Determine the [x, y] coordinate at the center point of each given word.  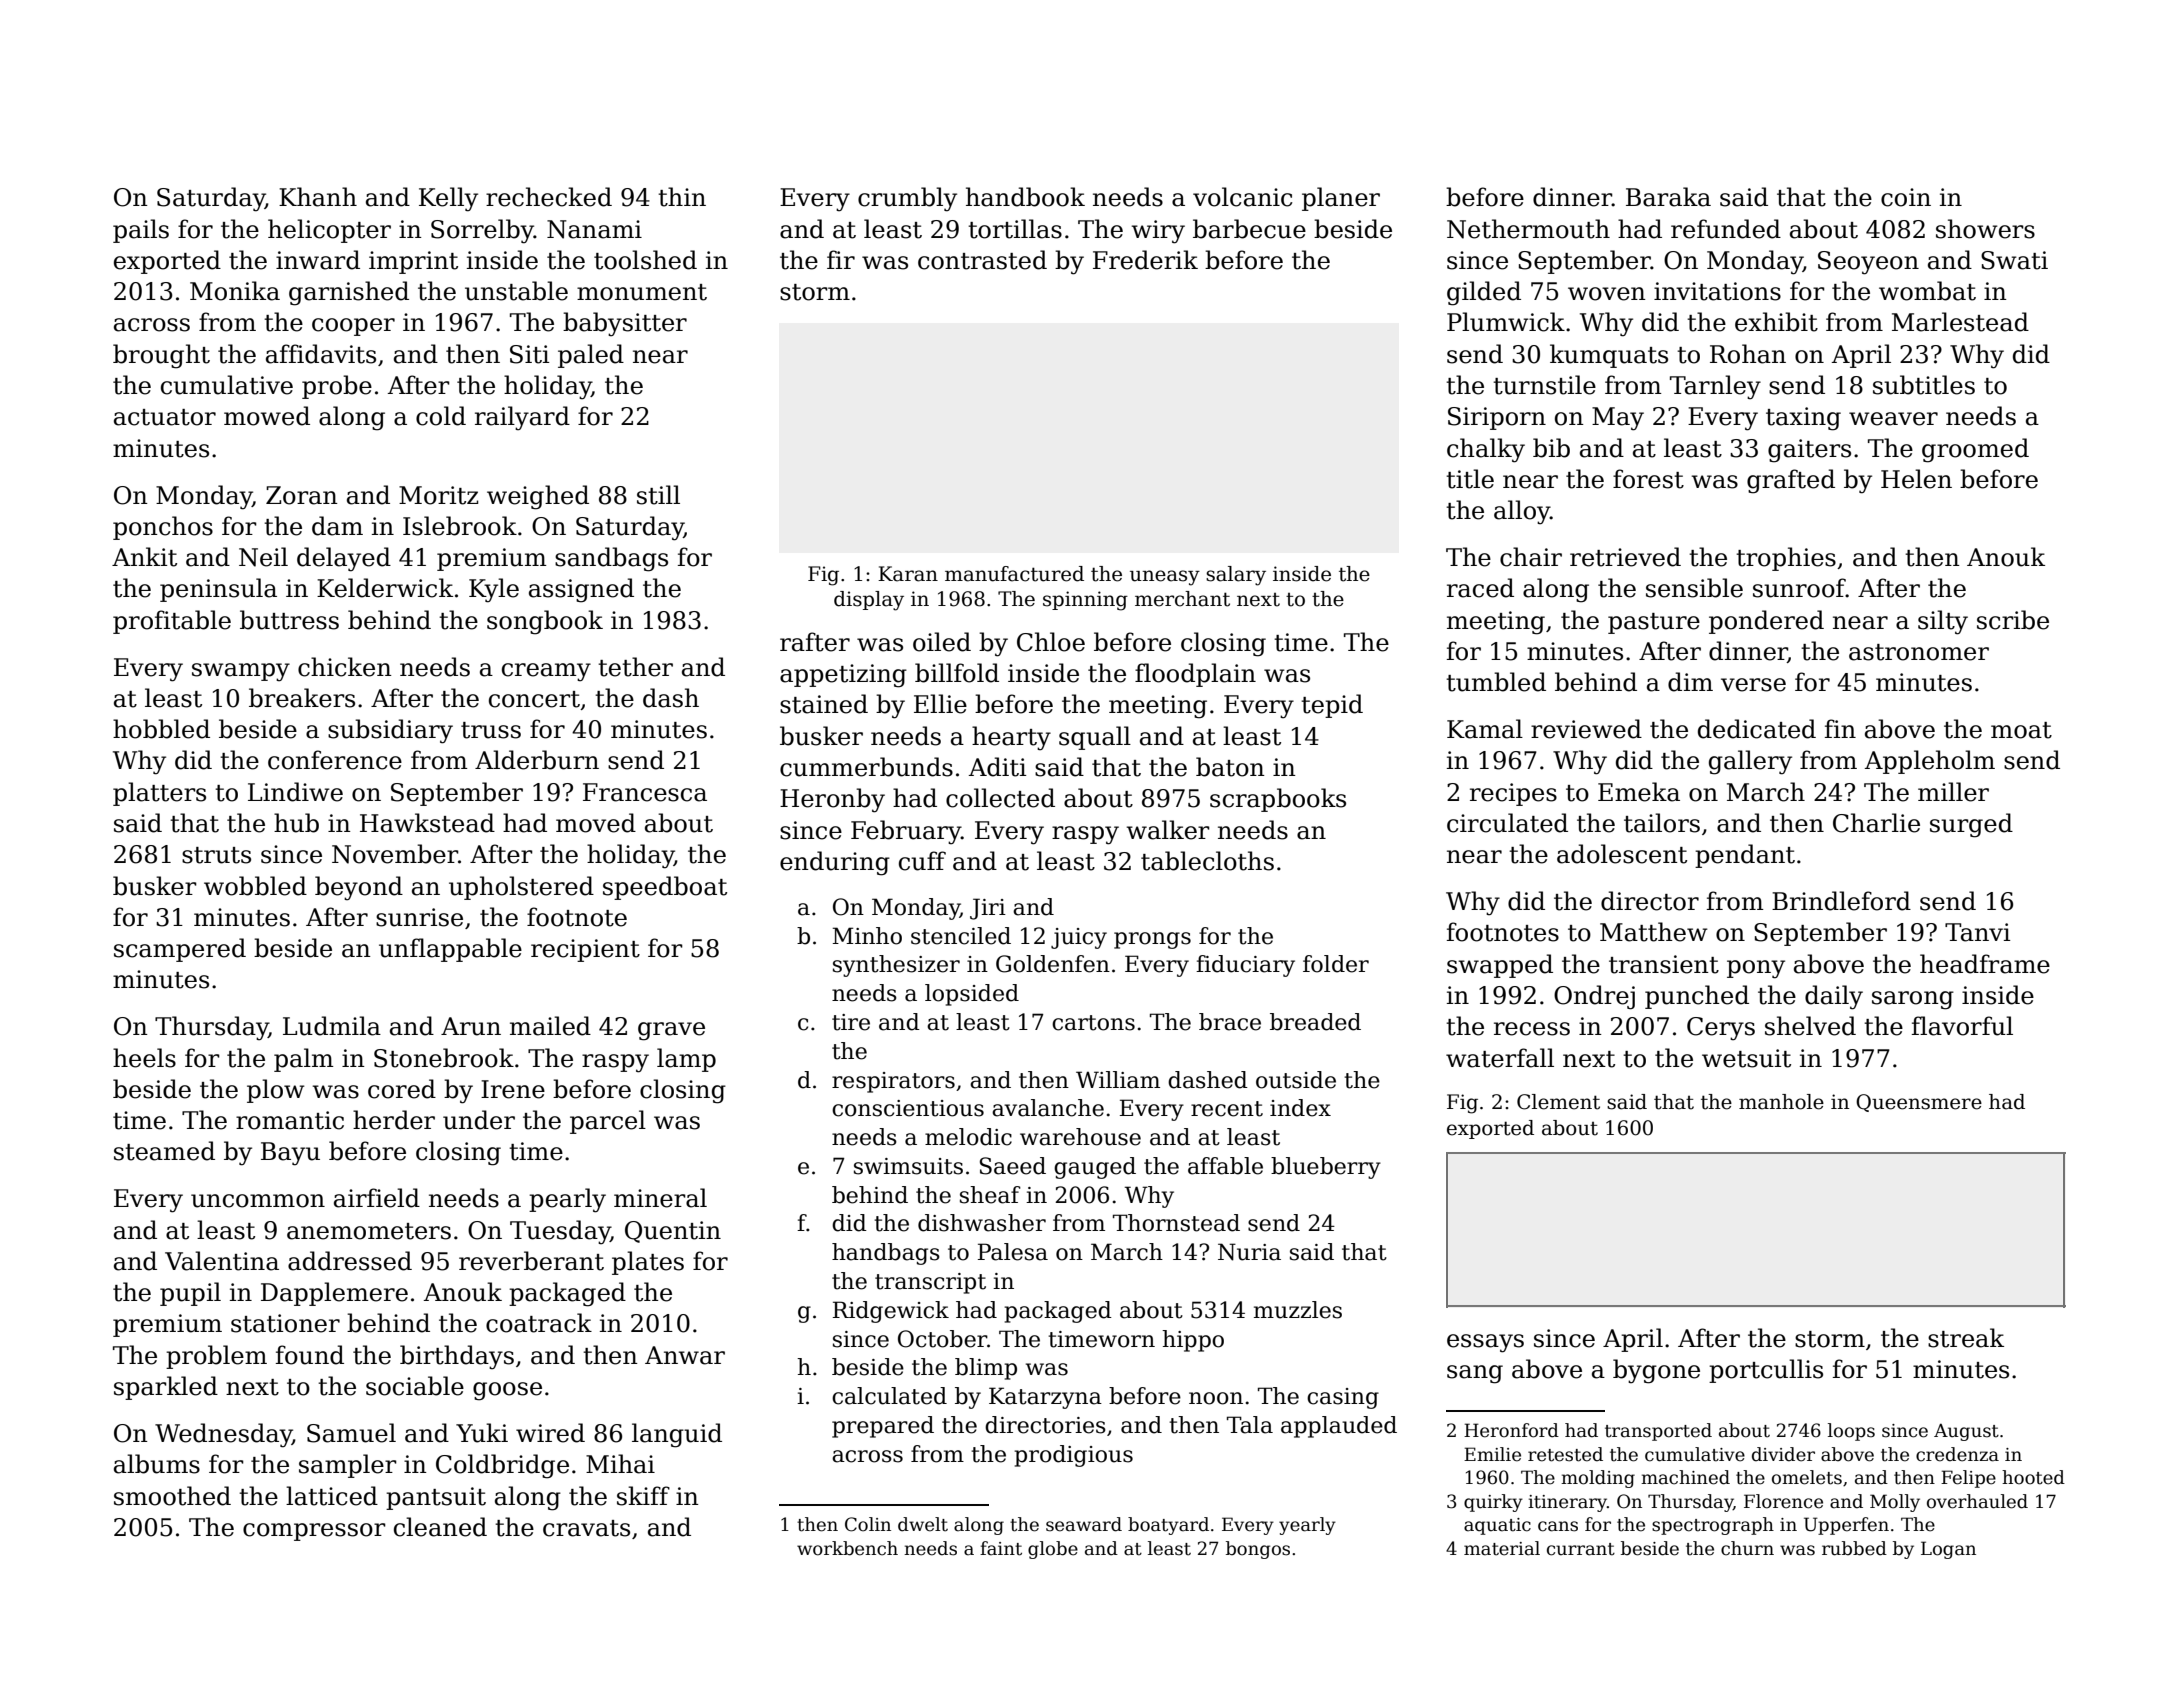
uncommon [258, 1201]
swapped [1500, 966]
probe [337, 387]
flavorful [1962, 1026]
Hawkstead [427, 823]
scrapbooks [1278, 800]
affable [1225, 1166]
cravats [586, 1528]
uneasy [1165, 578]
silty [1943, 622]
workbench [847, 1548]
